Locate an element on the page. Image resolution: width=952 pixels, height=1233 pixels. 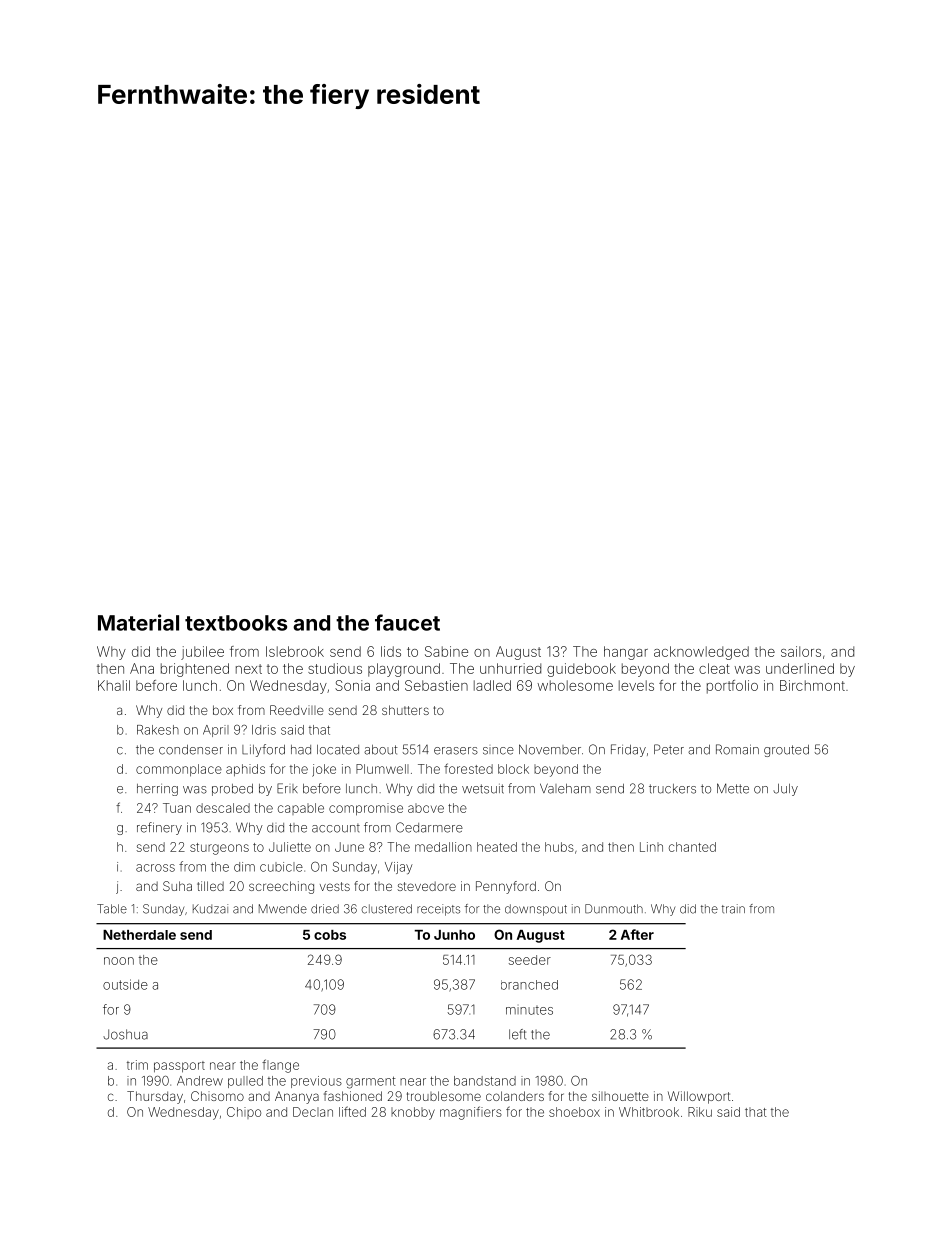
faucet is located at coordinates (407, 622).
